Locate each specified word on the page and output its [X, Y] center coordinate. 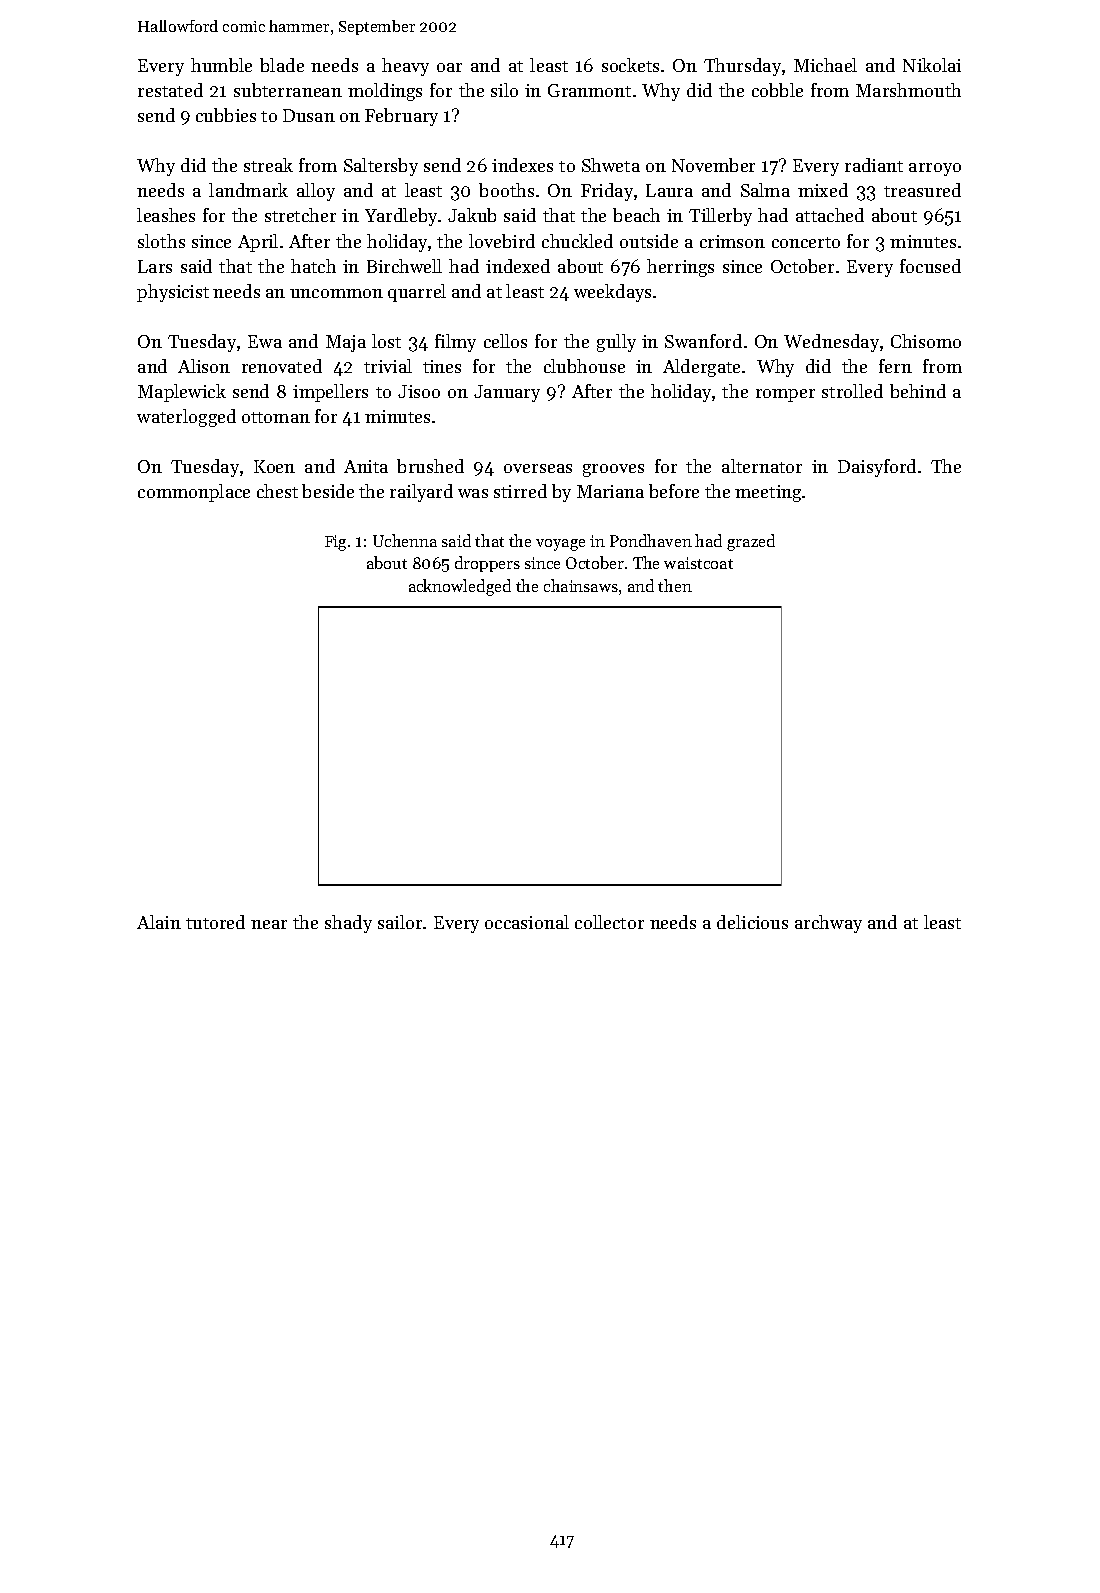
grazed [751, 542]
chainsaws [581, 585]
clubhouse [584, 366]
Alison [204, 366]
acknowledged [460, 587]
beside [328, 491]
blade [282, 65]
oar [449, 67]
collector [609, 922]
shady [348, 924]
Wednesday [831, 343]
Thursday [742, 67]
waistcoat [698, 563]
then [675, 585]
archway [828, 924]
